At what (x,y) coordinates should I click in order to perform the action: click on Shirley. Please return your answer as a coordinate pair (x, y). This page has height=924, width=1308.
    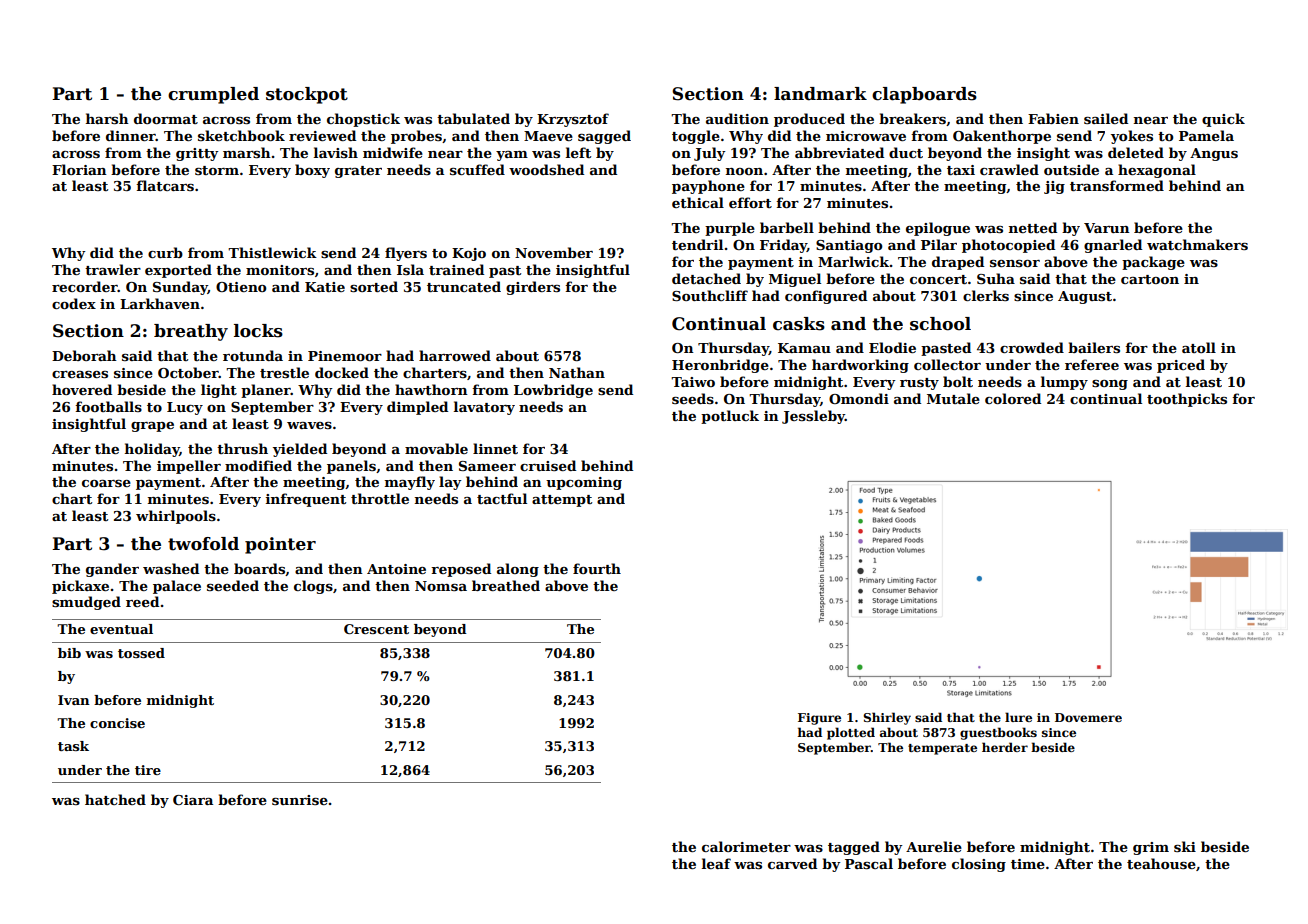
    Looking at the image, I should click on (887, 718).
